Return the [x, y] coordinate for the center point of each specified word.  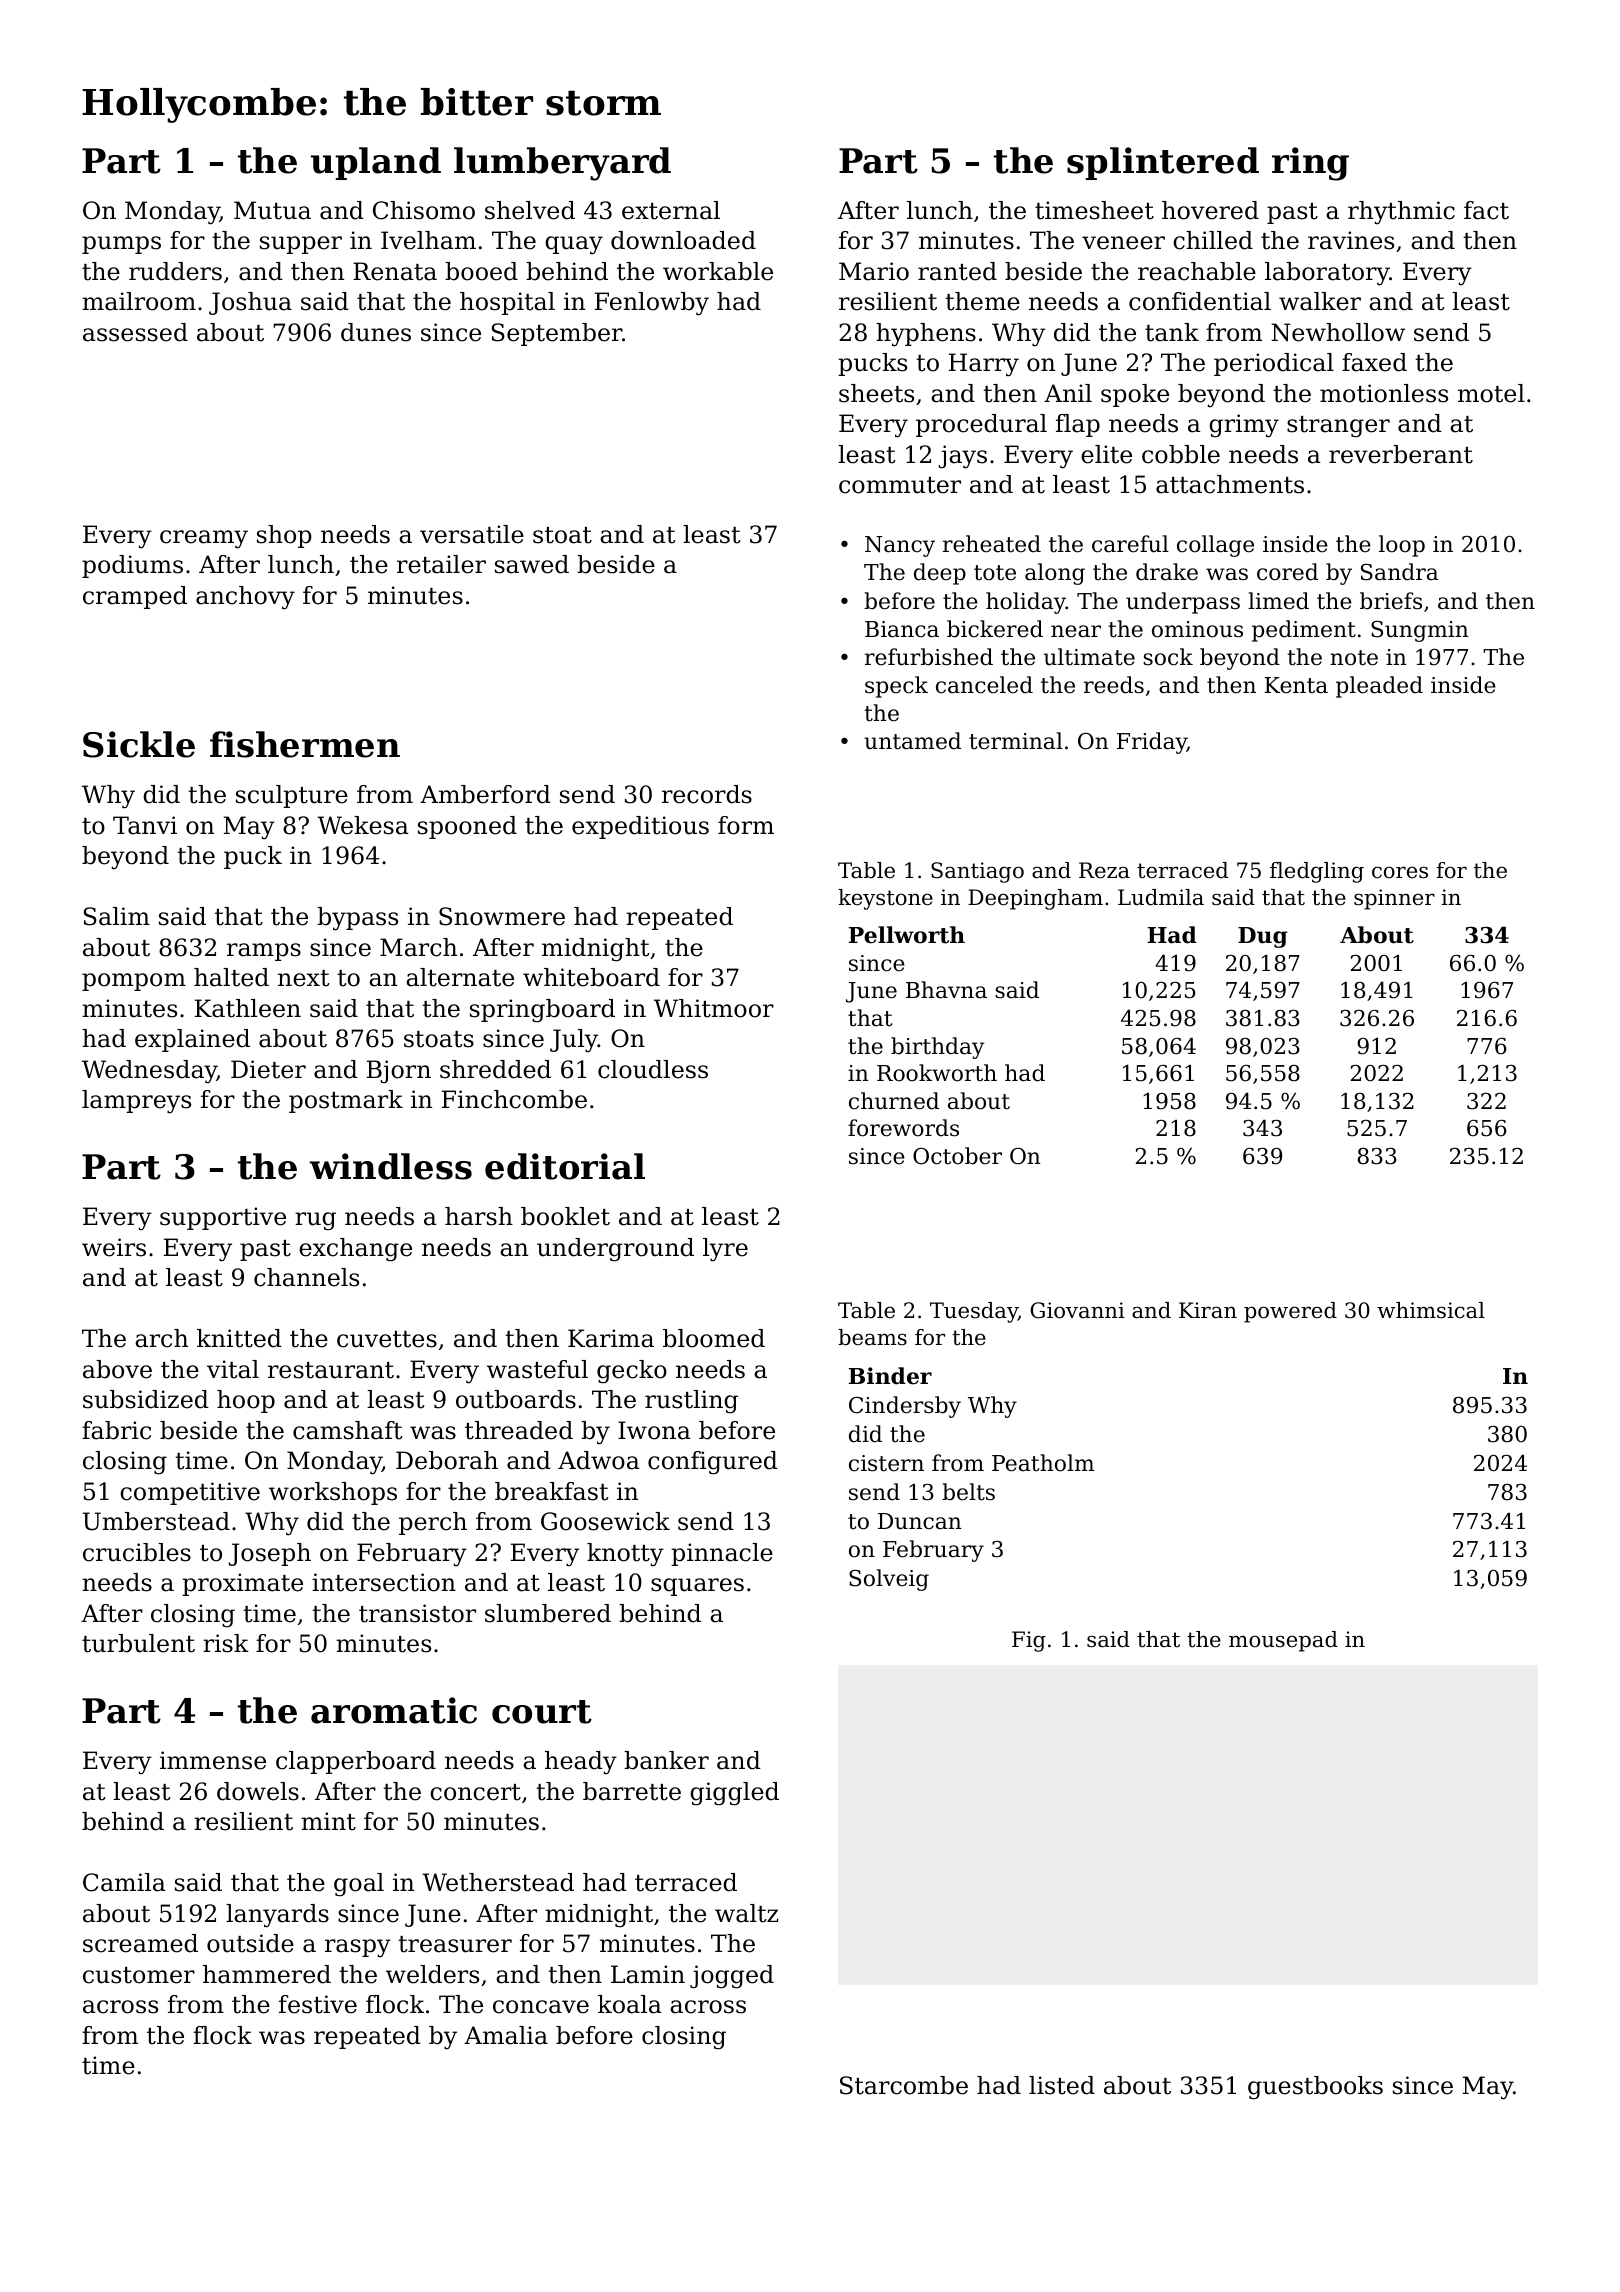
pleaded [1379, 687]
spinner [1394, 899]
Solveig [889, 1580]
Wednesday [149, 1072]
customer [139, 1975]
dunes [376, 332]
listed [1062, 2085]
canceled [984, 685]
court [542, 1712]
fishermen [305, 744]
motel [1491, 393]
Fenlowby [652, 304]
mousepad [1283, 1641]
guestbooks [1315, 2087]
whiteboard [591, 977]
